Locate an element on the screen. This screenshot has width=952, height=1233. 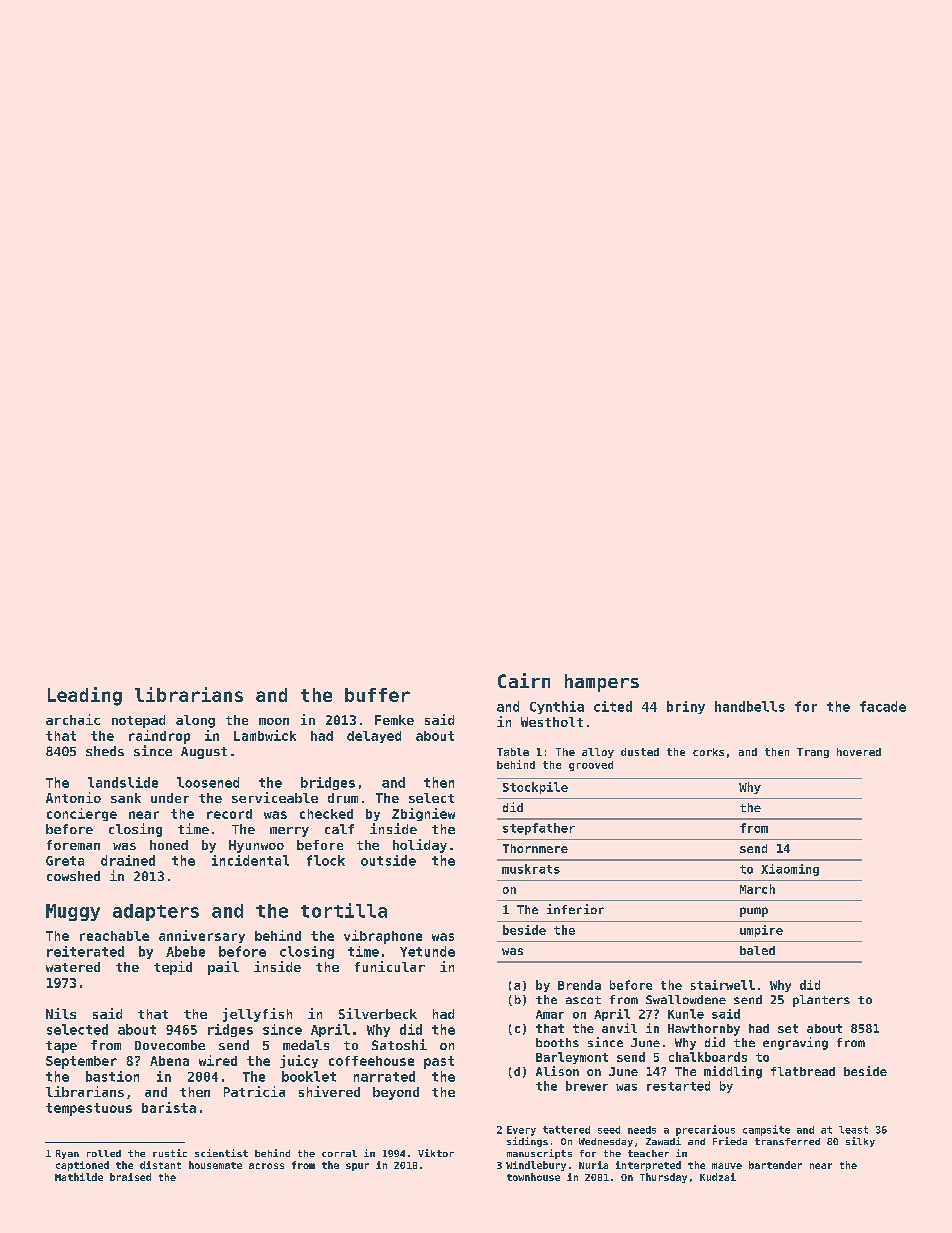
shivered is located at coordinates (329, 1091).
